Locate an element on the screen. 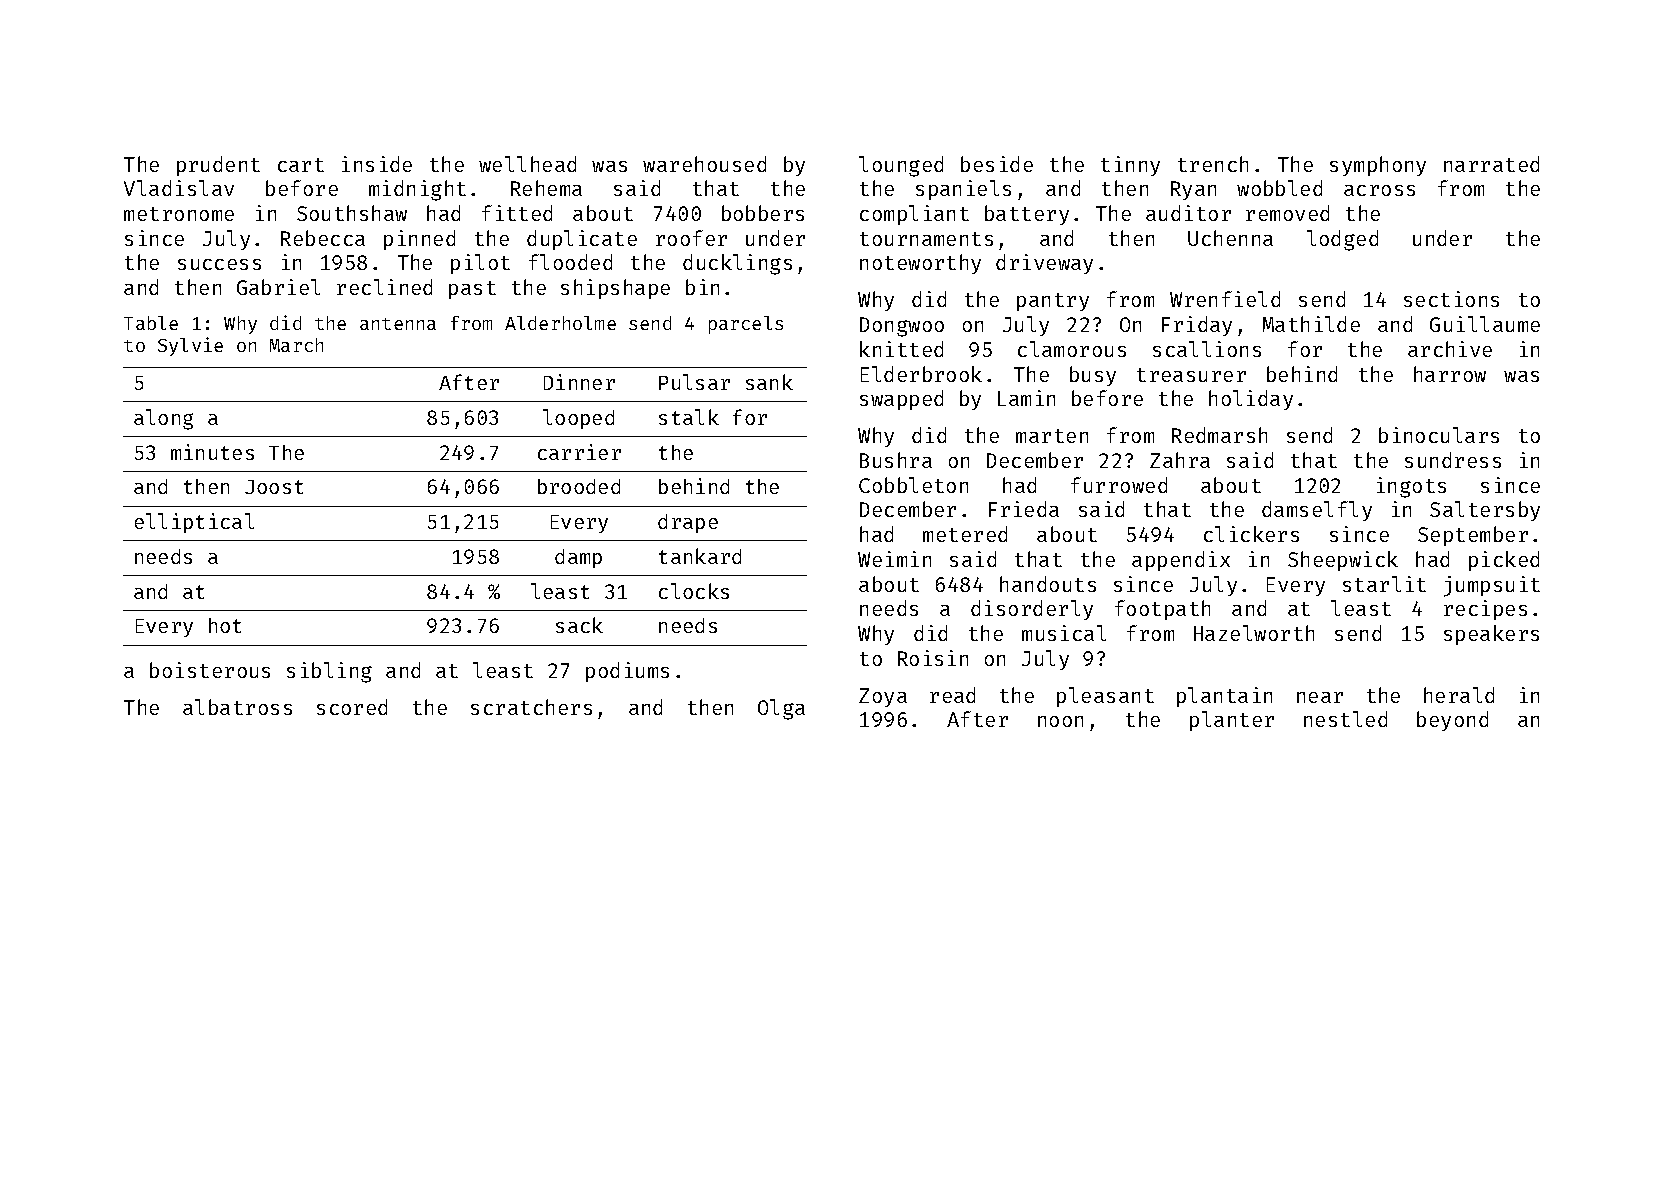  bobbers is located at coordinates (763, 213).
